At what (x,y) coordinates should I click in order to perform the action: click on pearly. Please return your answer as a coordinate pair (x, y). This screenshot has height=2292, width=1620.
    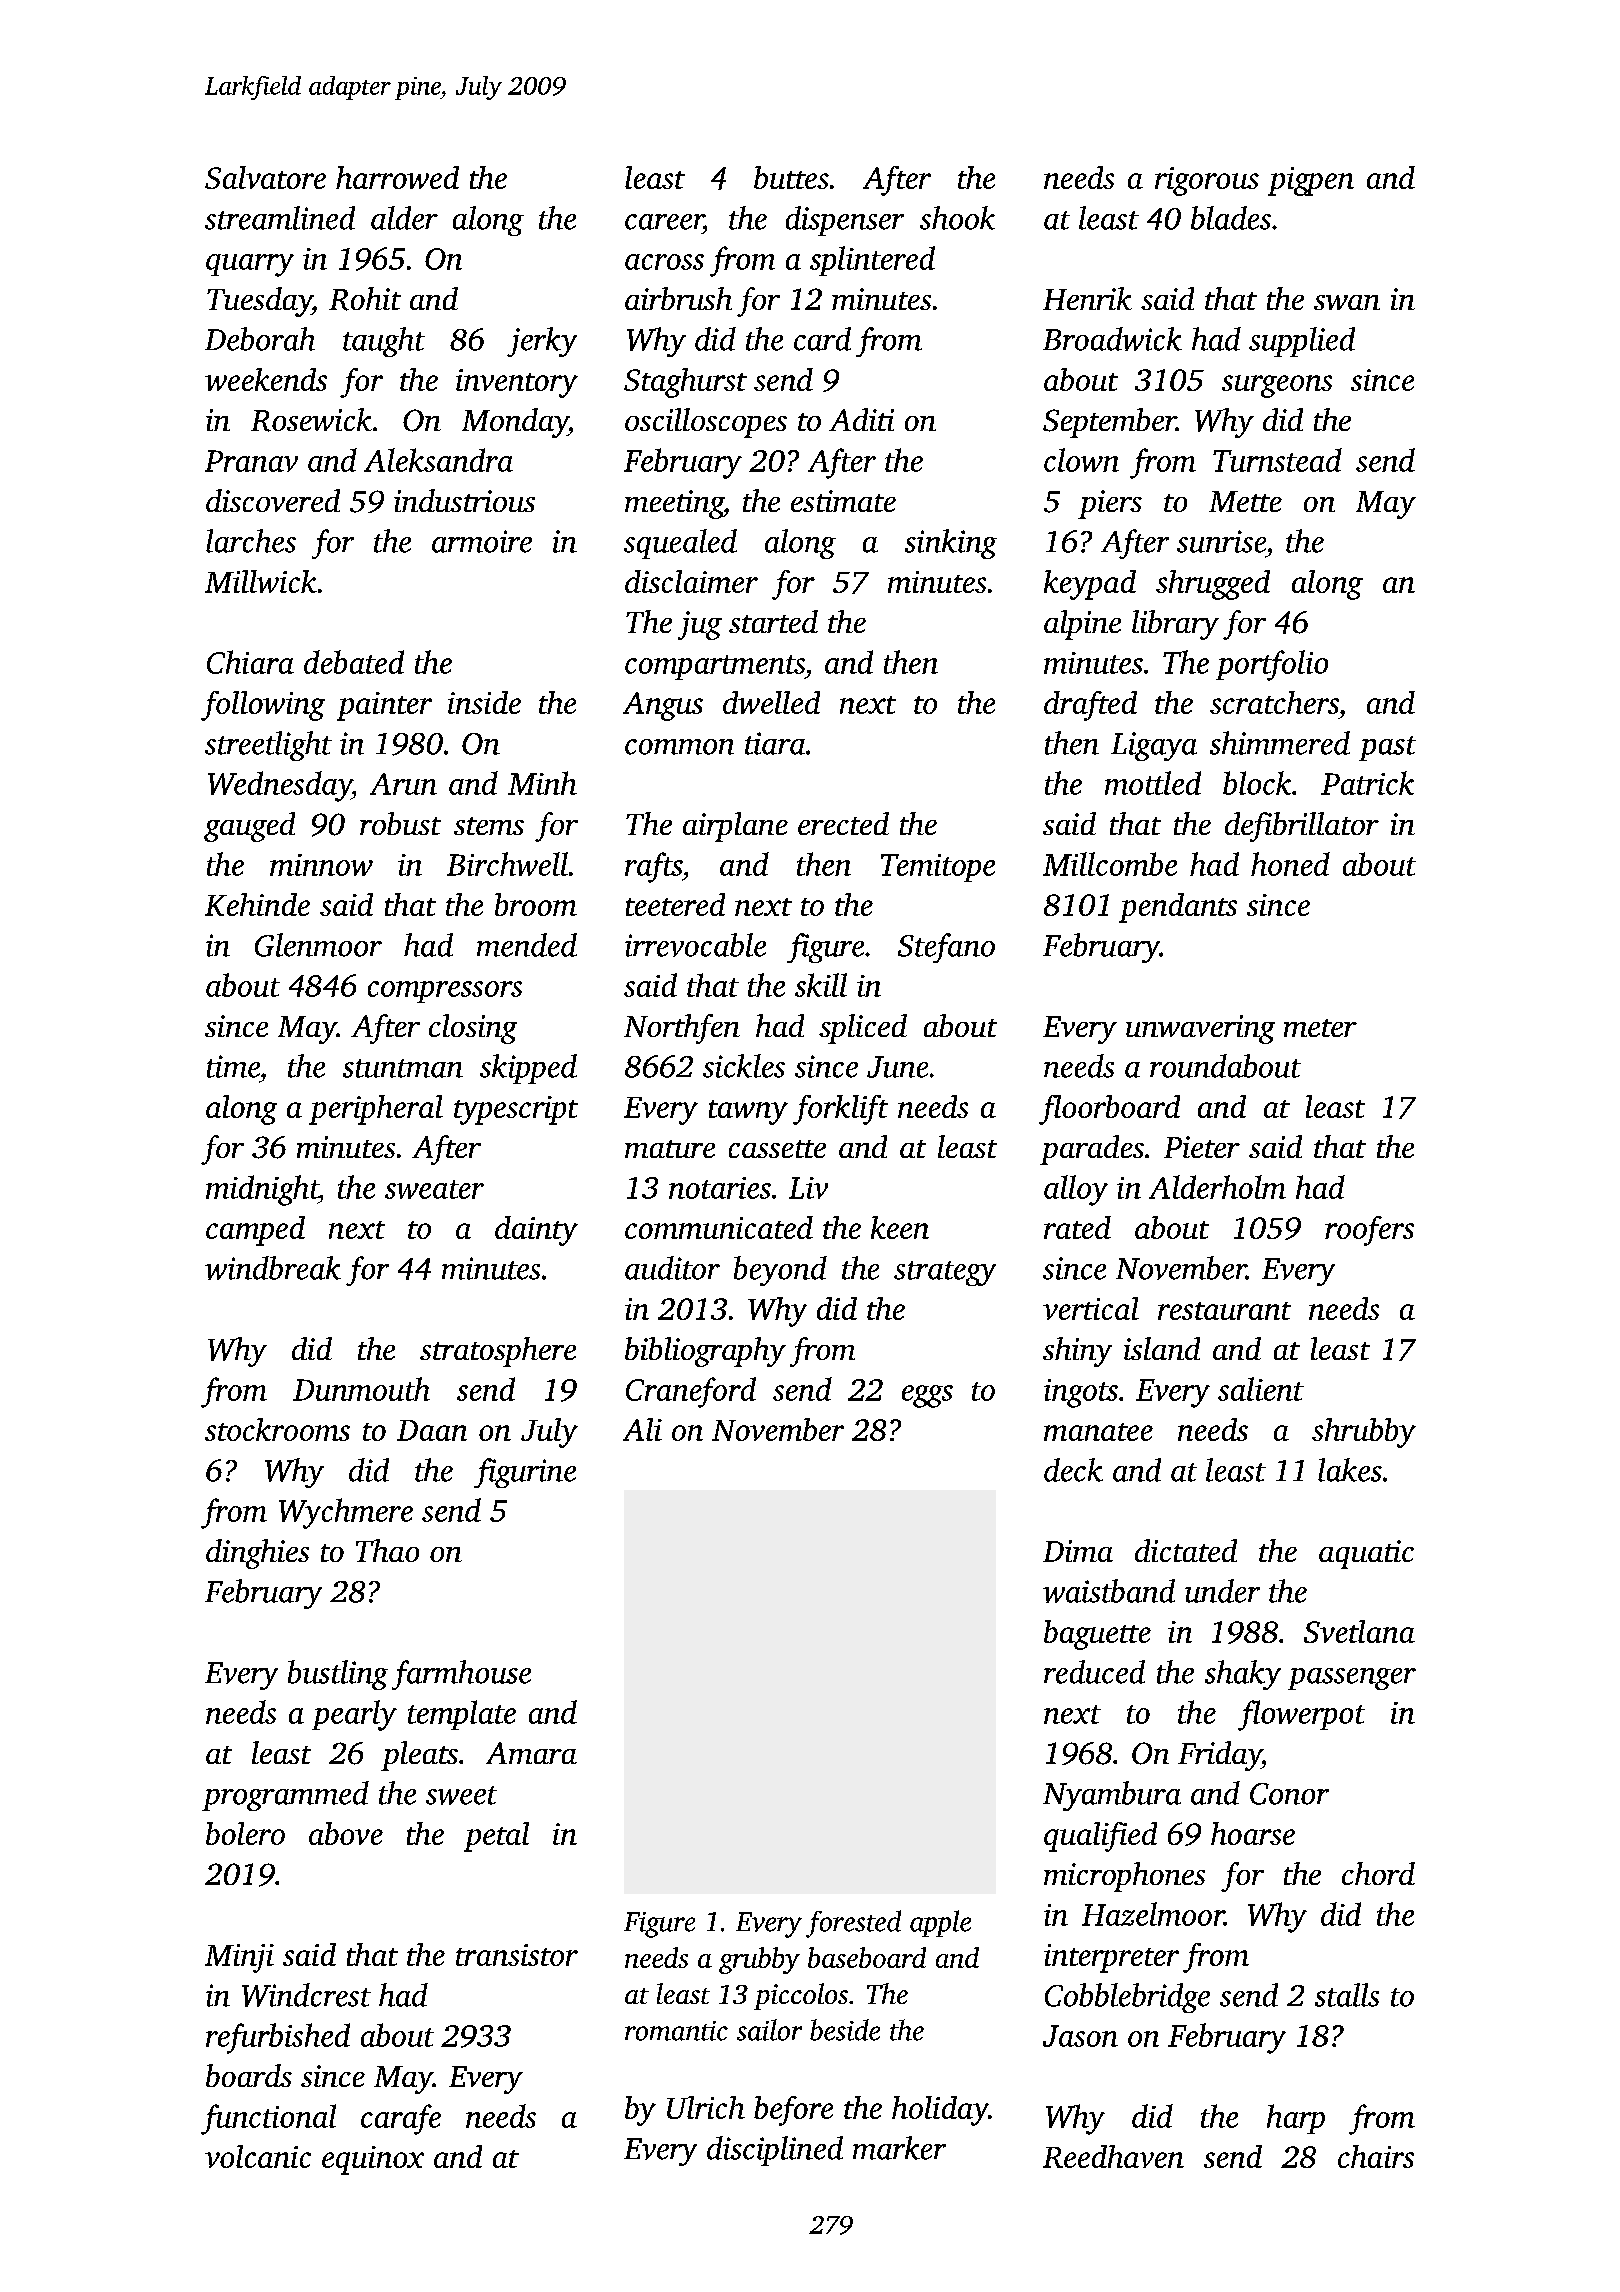
    Looking at the image, I should click on (354, 1715).
